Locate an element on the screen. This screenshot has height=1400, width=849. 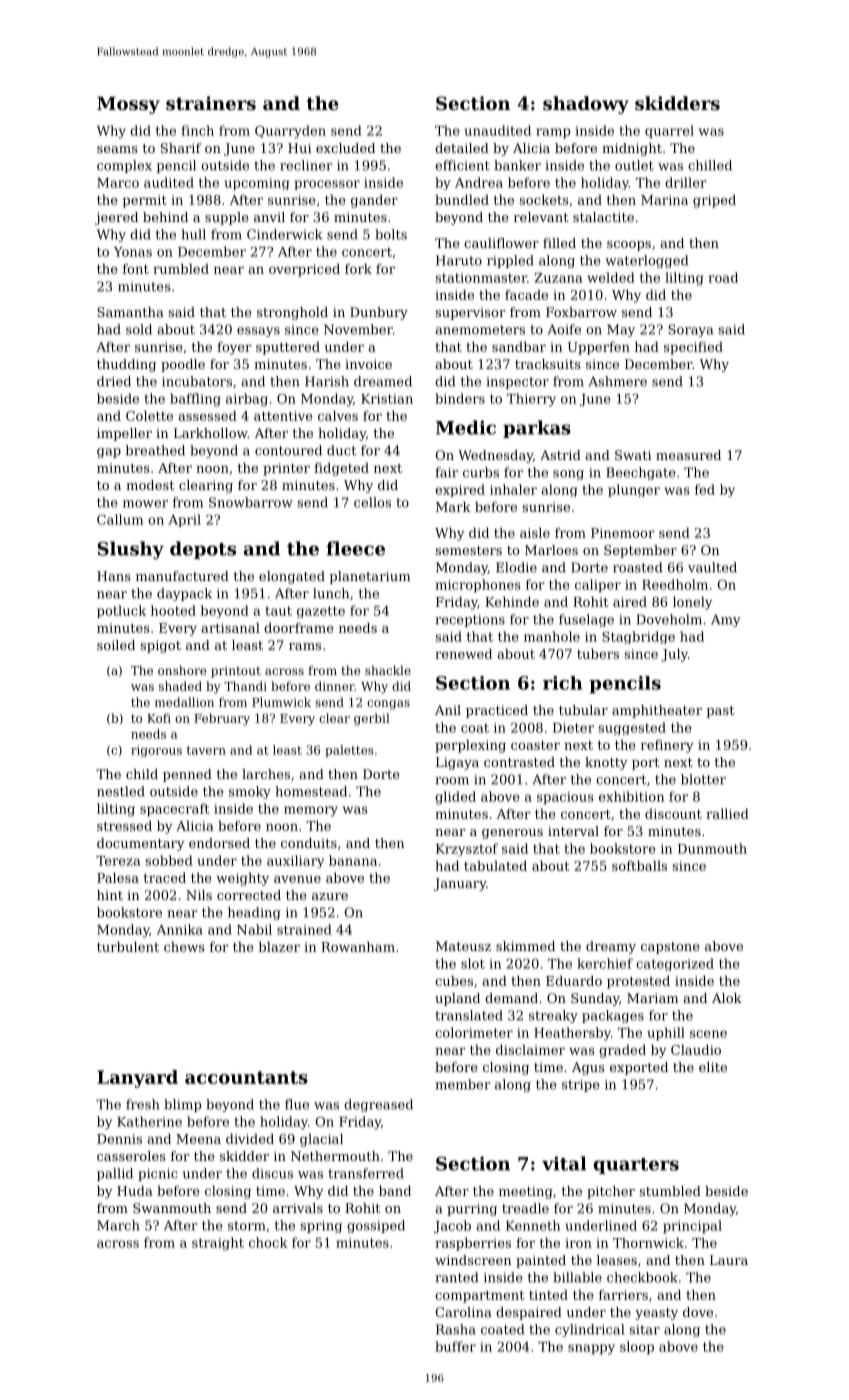
Meena is located at coordinates (198, 1139).
